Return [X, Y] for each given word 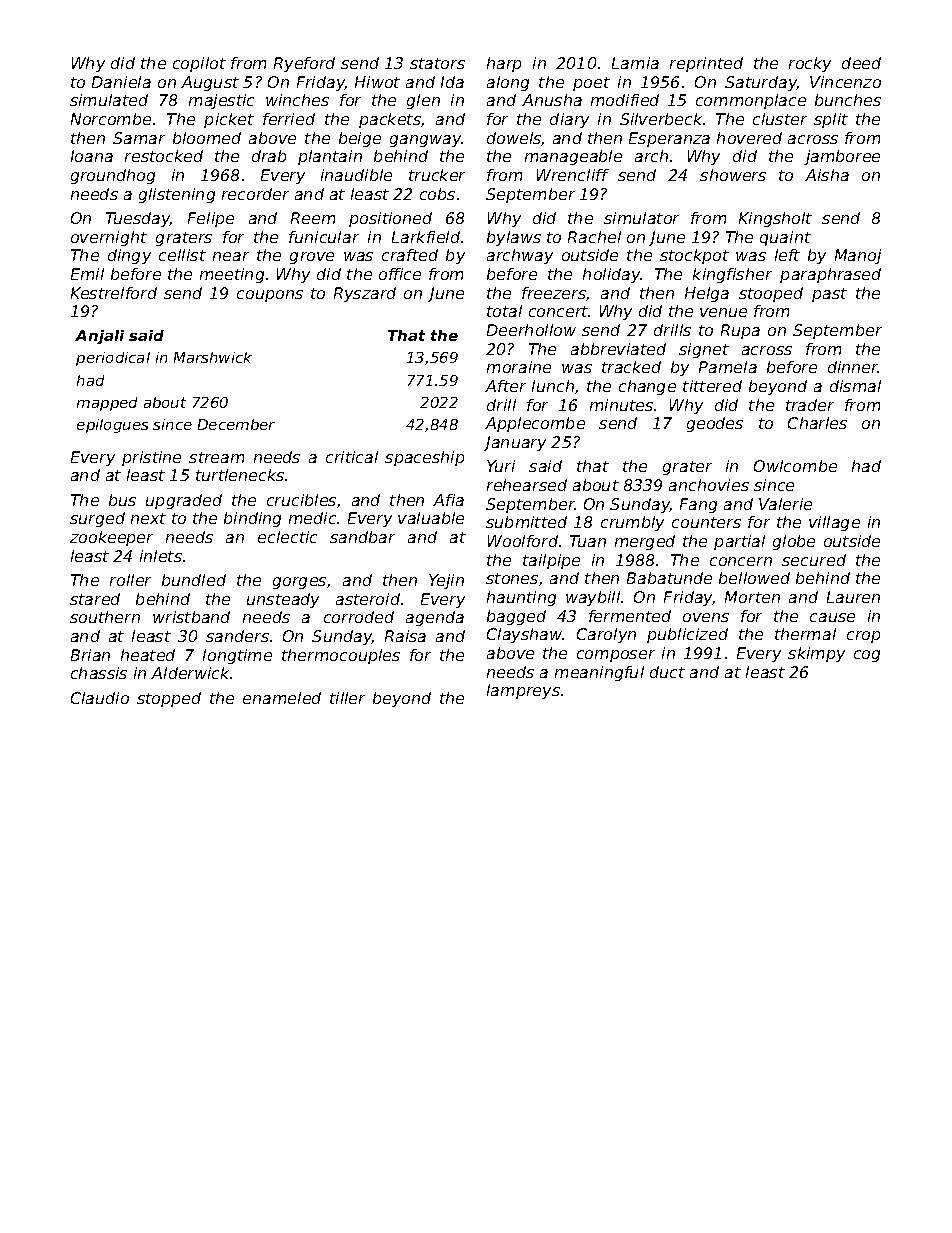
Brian [90, 655]
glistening [177, 195]
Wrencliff [573, 175]
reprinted [706, 64]
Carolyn [606, 635]
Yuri [501, 466]
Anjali [99, 337]
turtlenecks [240, 475]
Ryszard [365, 294]
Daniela [121, 82]
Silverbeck [661, 119]
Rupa [740, 331]
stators [437, 63]
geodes [715, 424]
